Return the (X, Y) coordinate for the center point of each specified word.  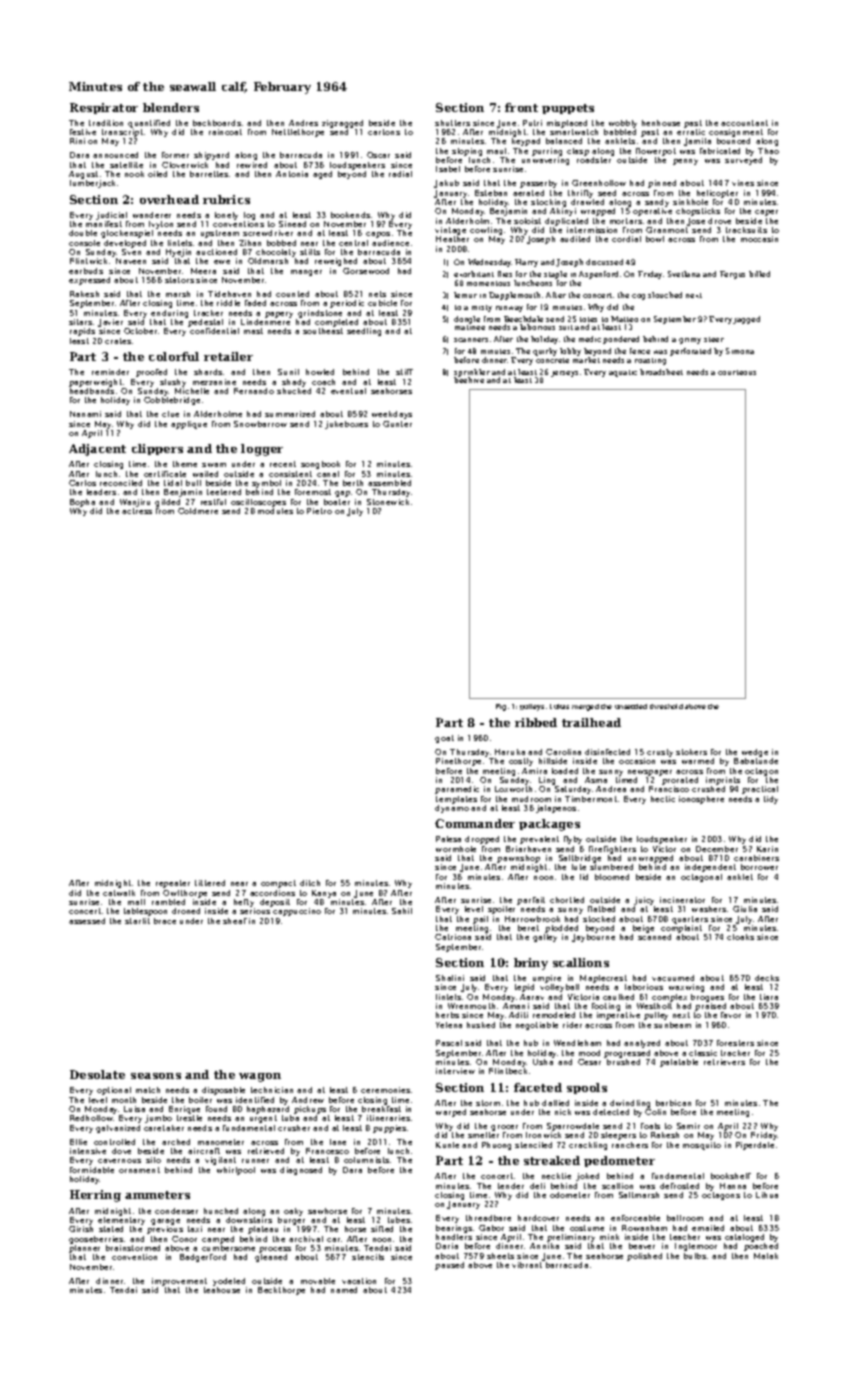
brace (165, 921)
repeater (173, 884)
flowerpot (656, 152)
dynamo (452, 809)
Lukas (559, 706)
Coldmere (198, 511)
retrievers (724, 1062)
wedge (755, 753)
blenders (171, 107)
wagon (260, 1077)
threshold (666, 706)
